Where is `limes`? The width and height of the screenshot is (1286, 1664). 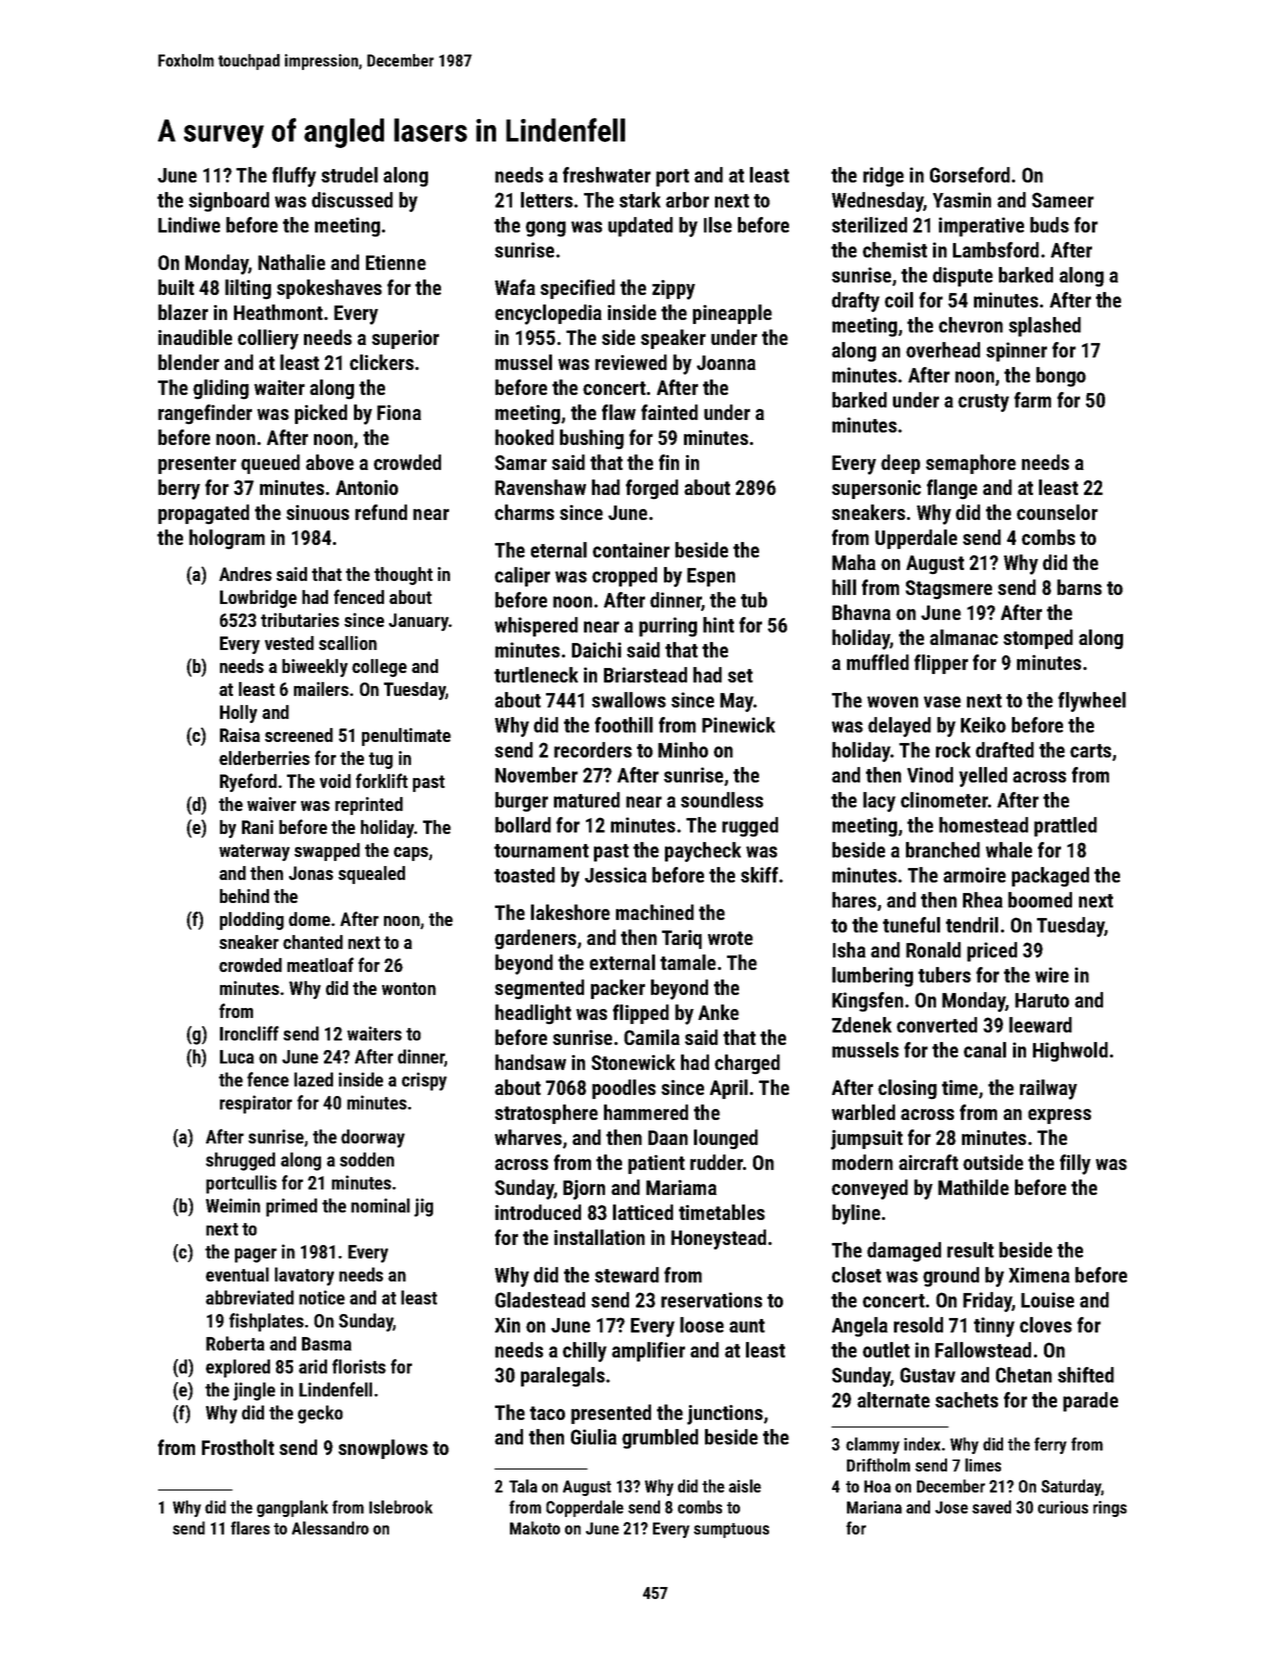 limes is located at coordinates (983, 1465).
